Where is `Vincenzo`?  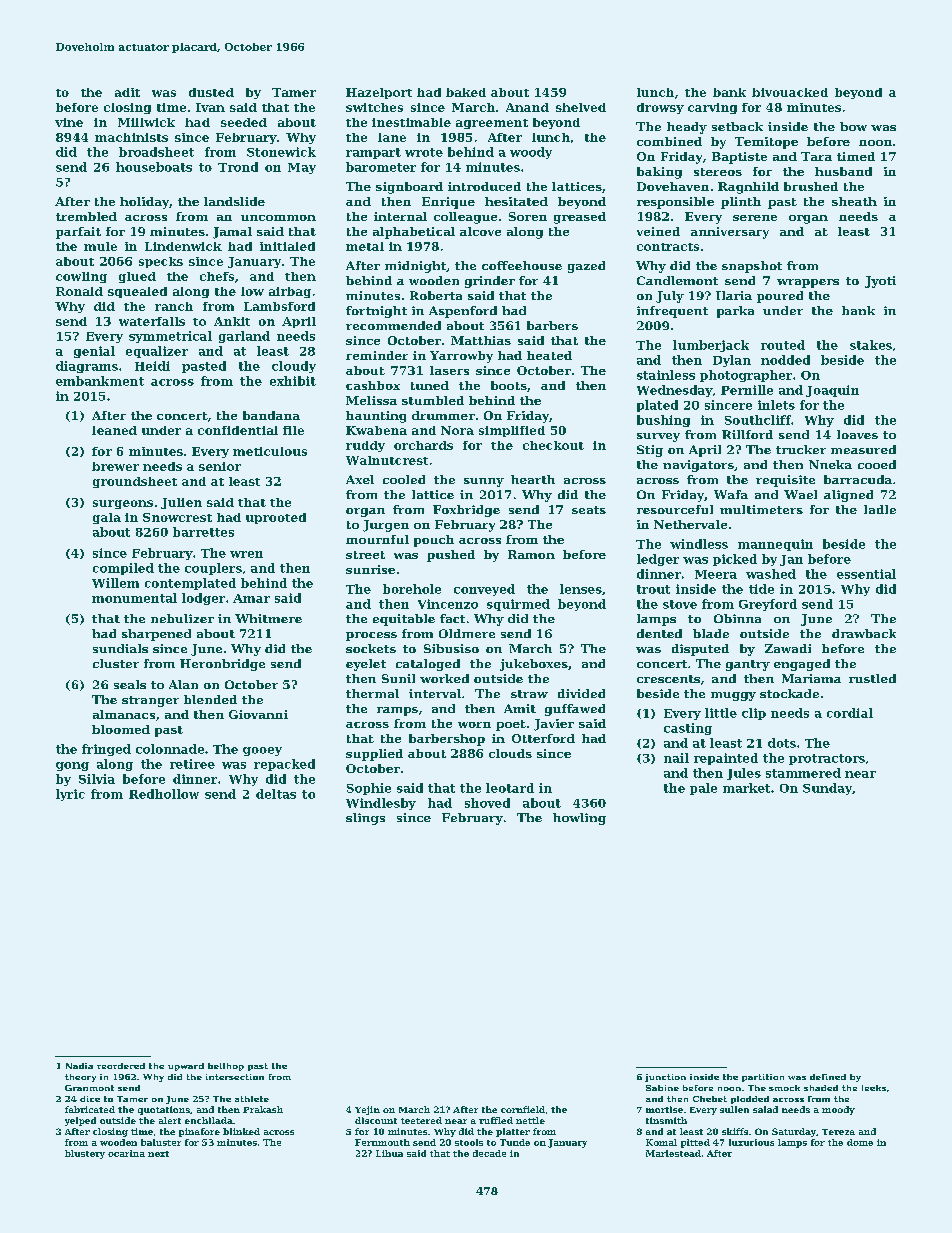 Vincenzo is located at coordinates (448, 604).
